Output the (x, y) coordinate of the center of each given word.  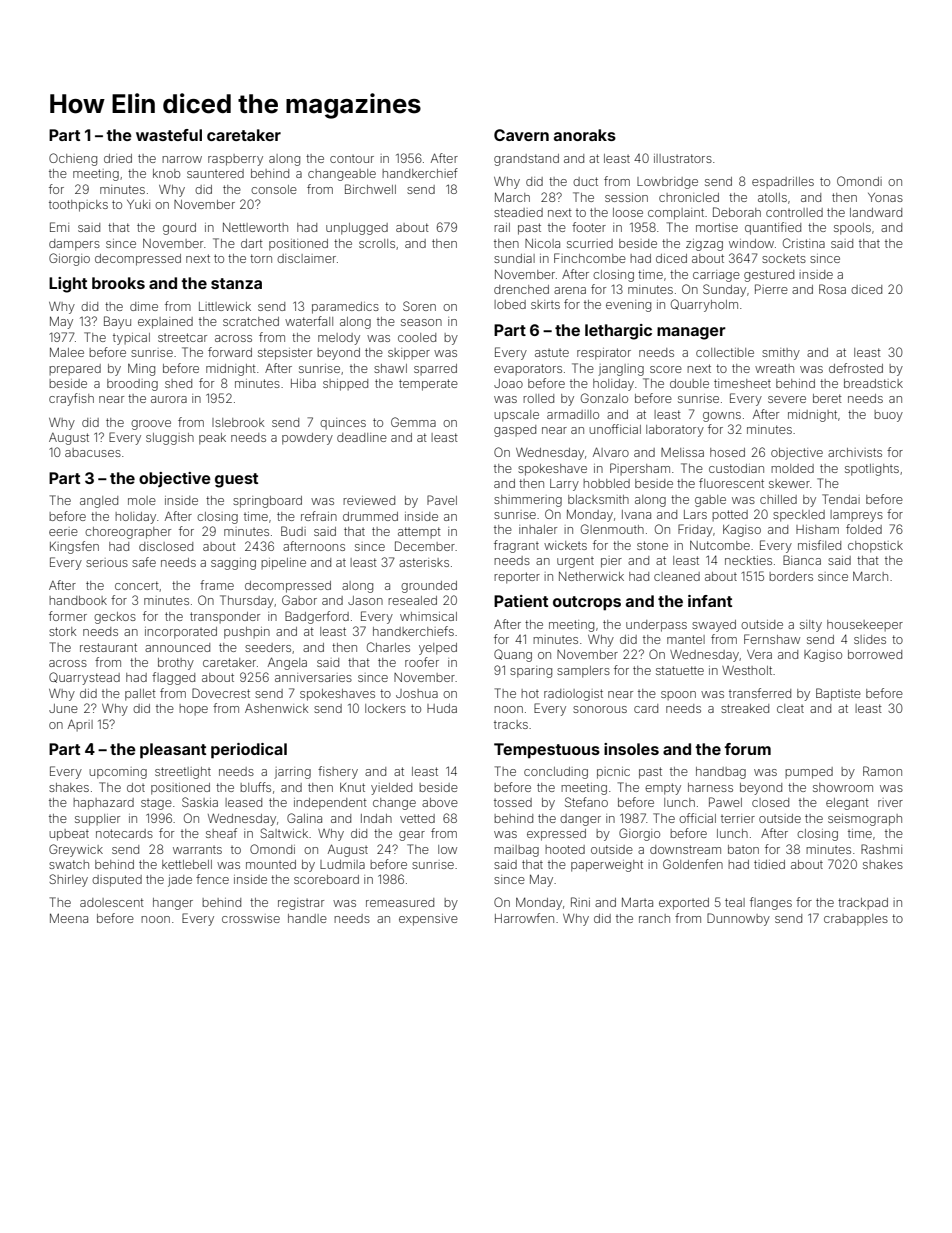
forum (747, 749)
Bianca (802, 560)
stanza (236, 283)
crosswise (251, 918)
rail (502, 227)
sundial (514, 258)
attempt (419, 532)
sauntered (215, 173)
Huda (442, 708)
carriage (716, 276)
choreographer (128, 533)
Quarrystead (84, 678)
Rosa (832, 289)
